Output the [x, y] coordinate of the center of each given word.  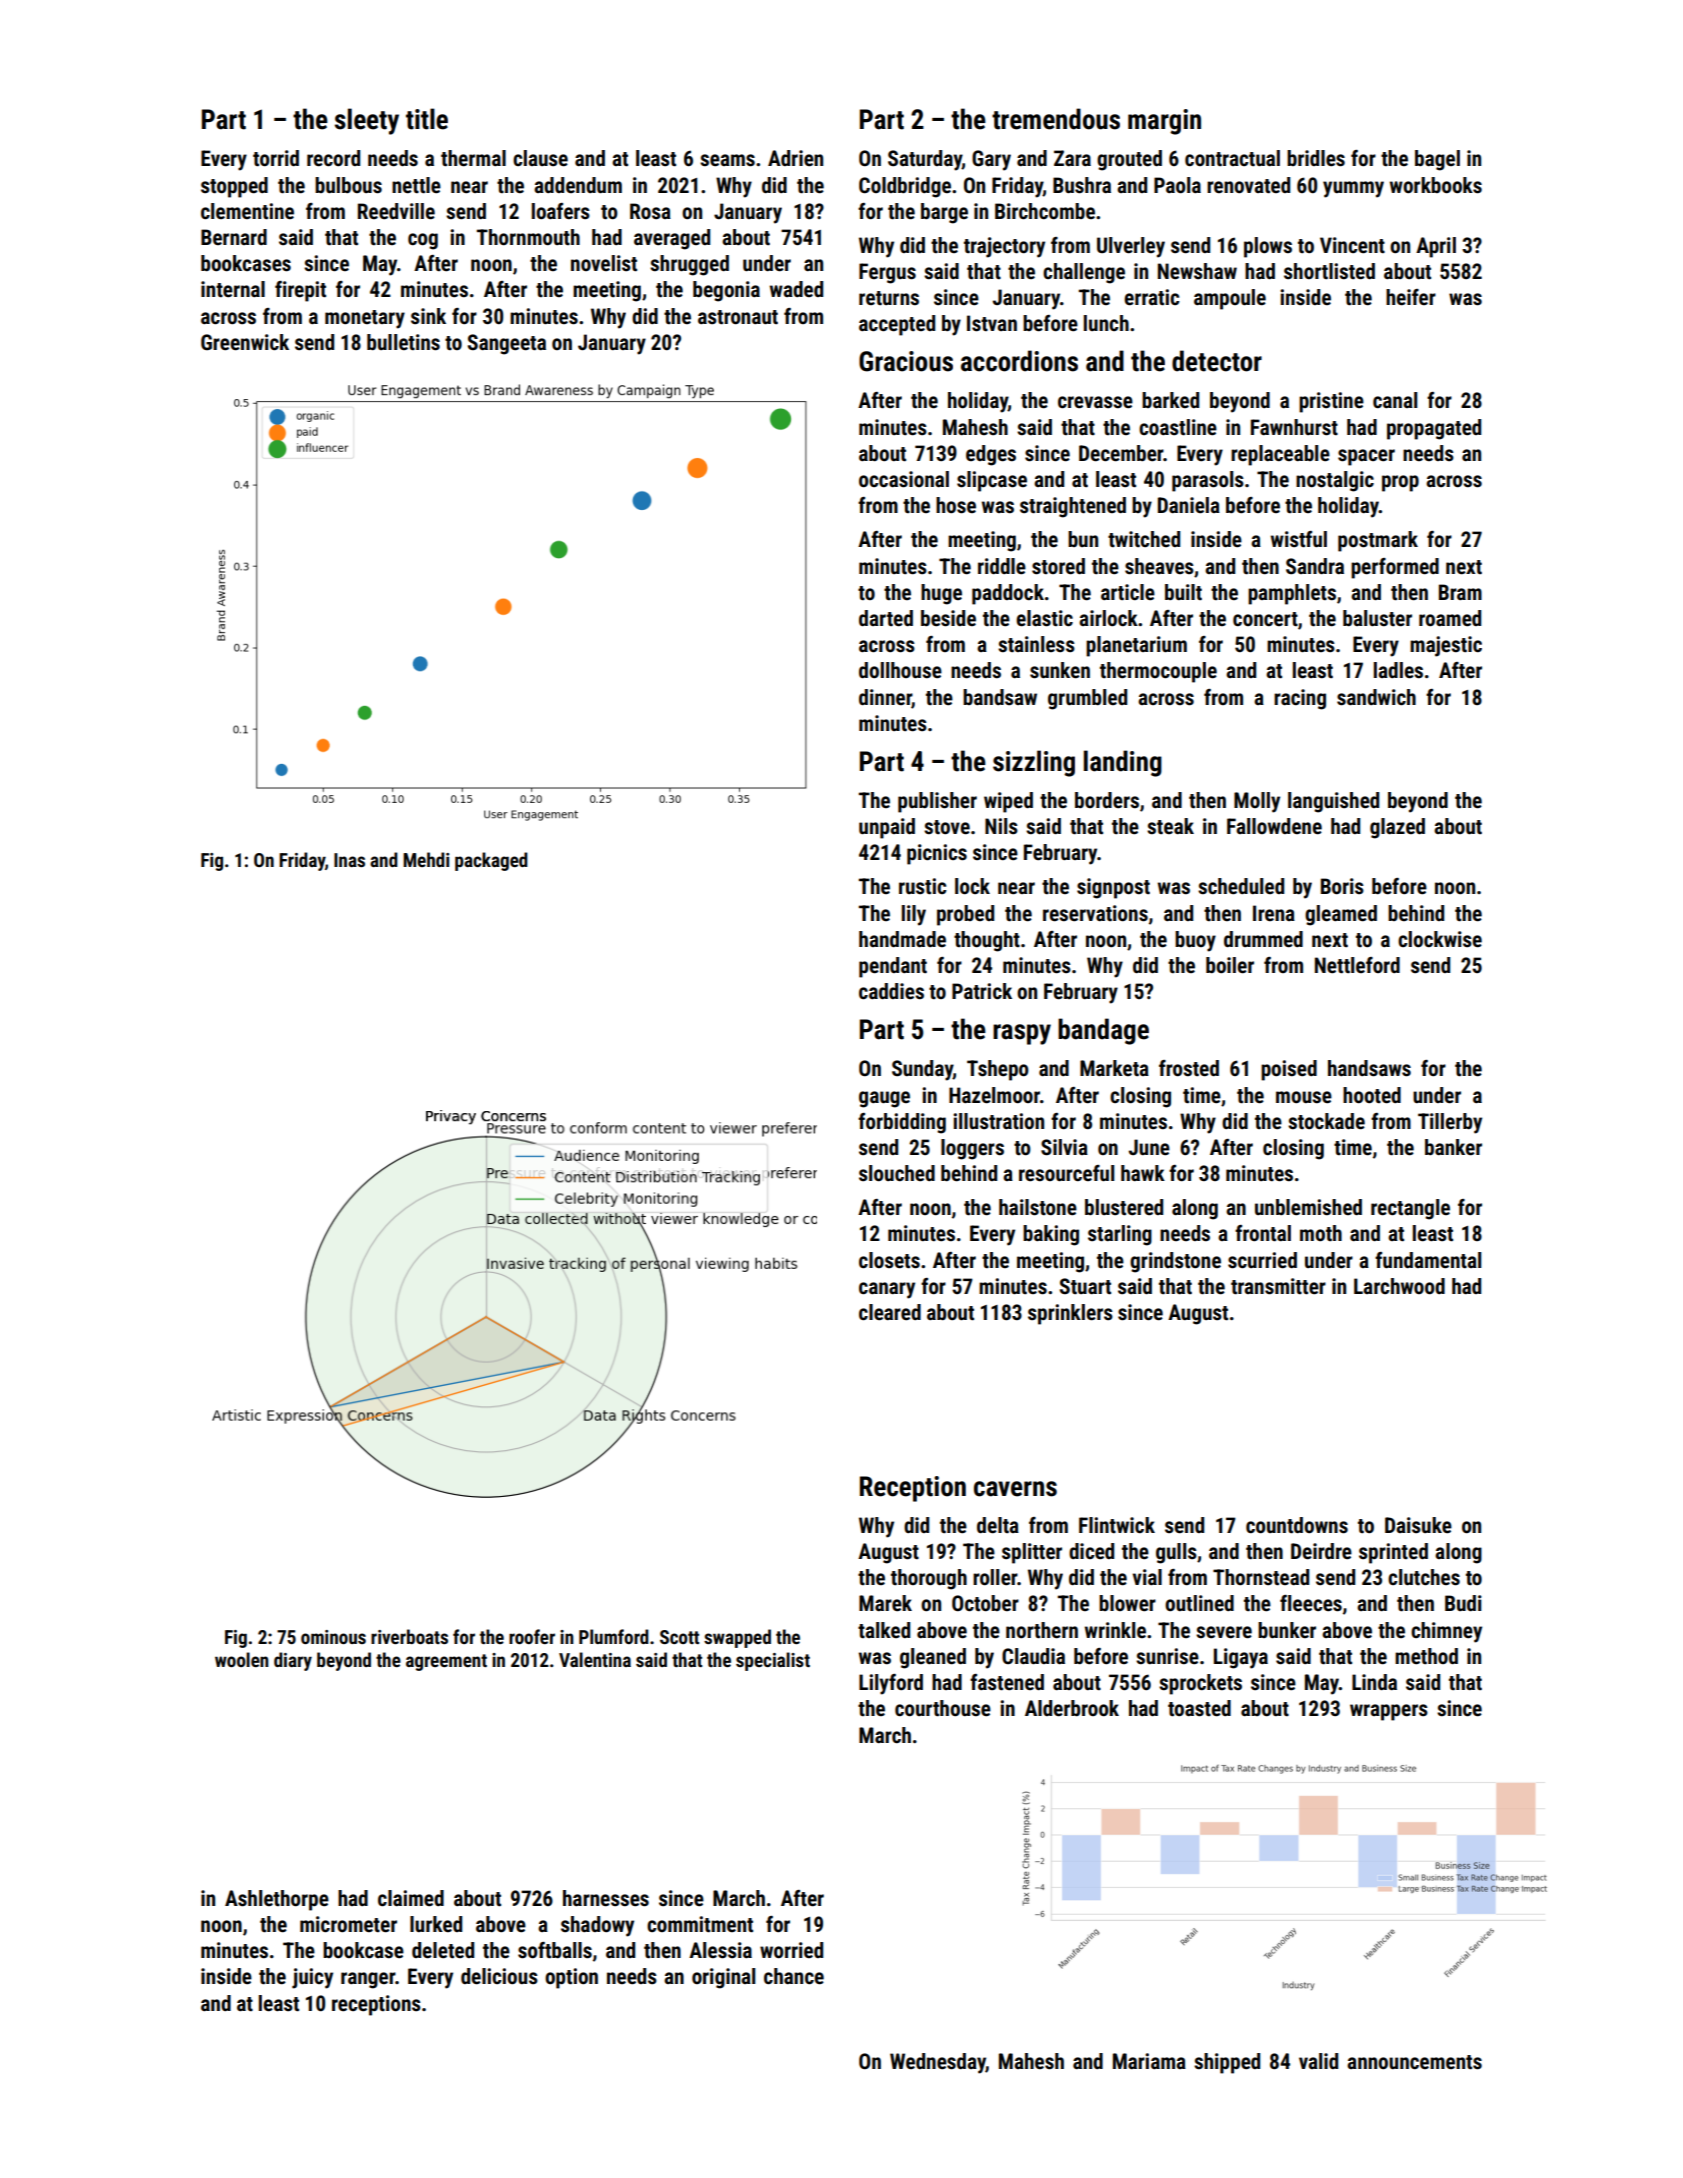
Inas [349, 860]
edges [991, 455]
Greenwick [245, 342]
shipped [1227, 2063]
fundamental [1428, 1260]
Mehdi [426, 859]
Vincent [1352, 245]
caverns [1015, 1489]
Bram [1460, 592]
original [723, 1978]
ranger [368, 1980]
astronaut [738, 317]
